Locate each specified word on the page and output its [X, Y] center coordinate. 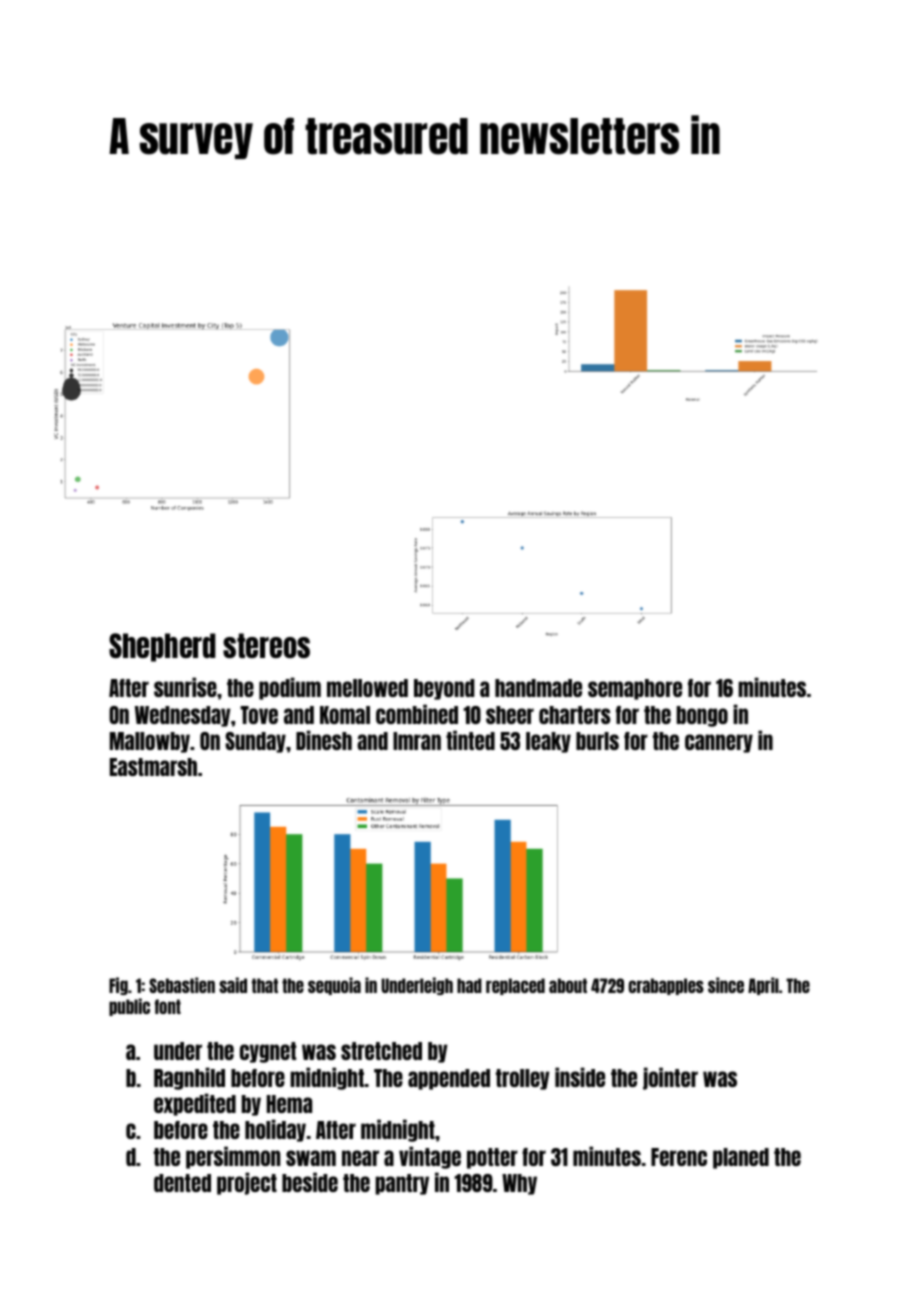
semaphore [635, 689]
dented [182, 1183]
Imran [417, 741]
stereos [266, 645]
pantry [402, 1184]
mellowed [367, 688]
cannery [719, 743]
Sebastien [182, 985]
